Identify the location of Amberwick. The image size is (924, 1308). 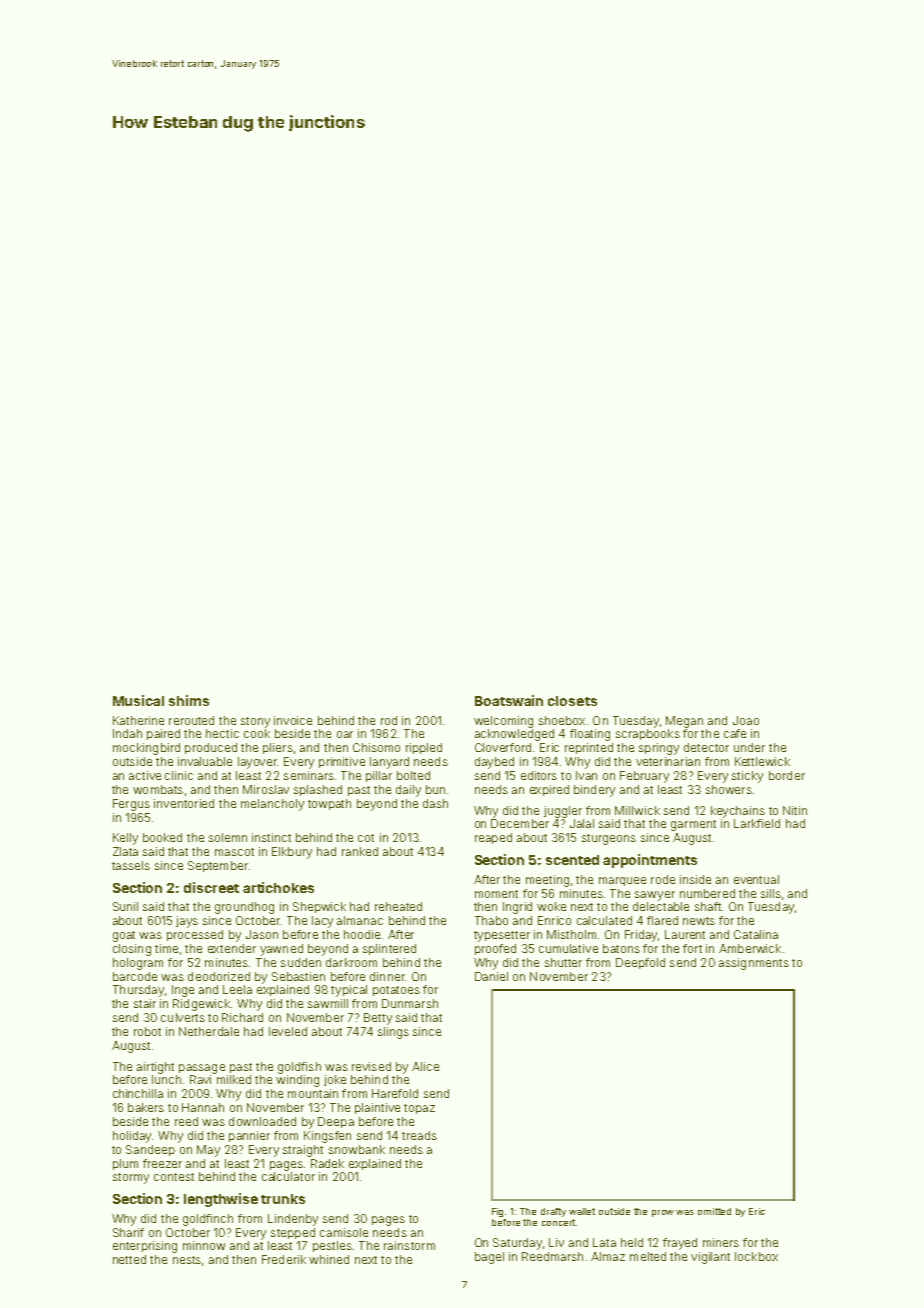
(750, 948).
